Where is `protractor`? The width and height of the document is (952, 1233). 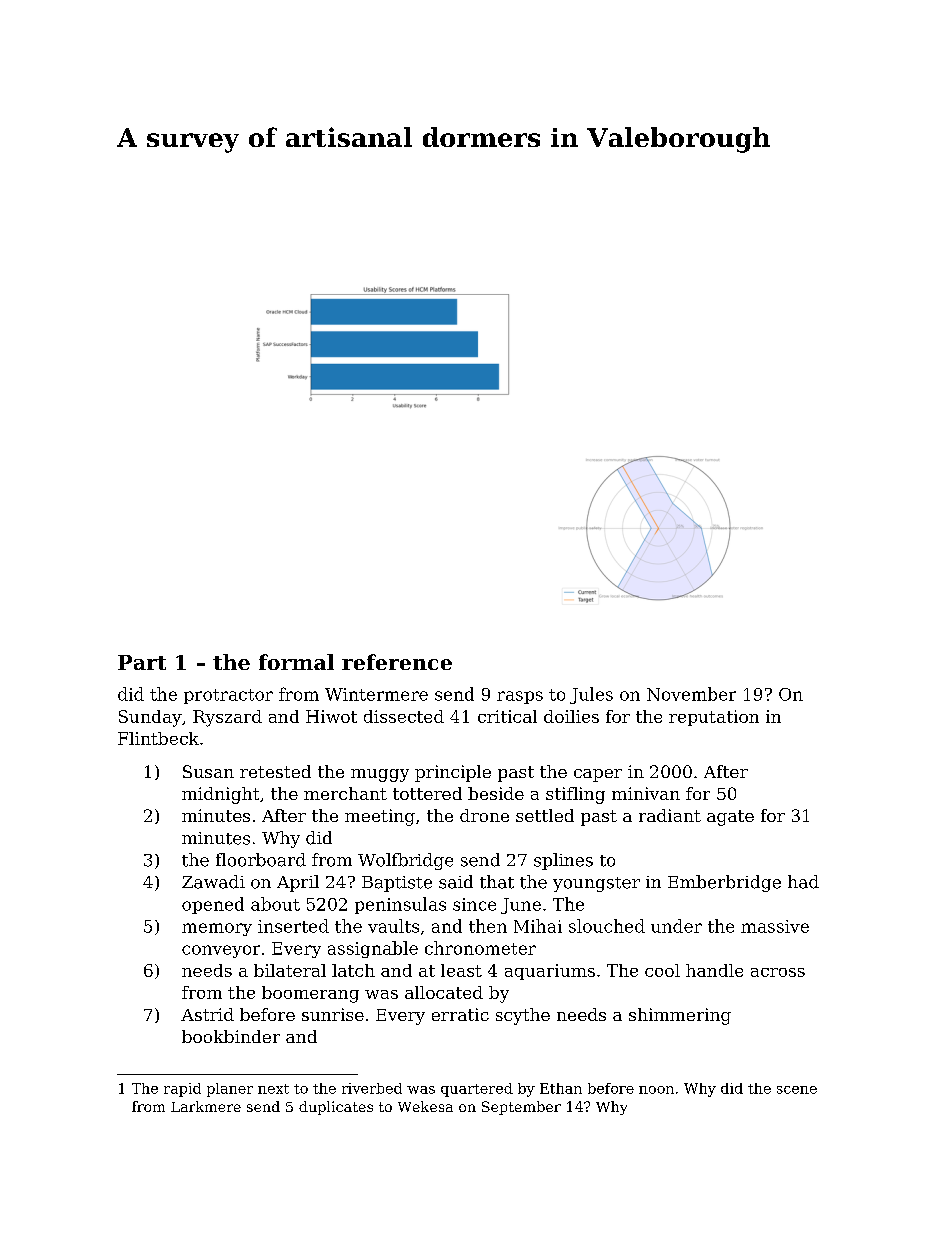 protractor is located at coordinates (228, 696).
